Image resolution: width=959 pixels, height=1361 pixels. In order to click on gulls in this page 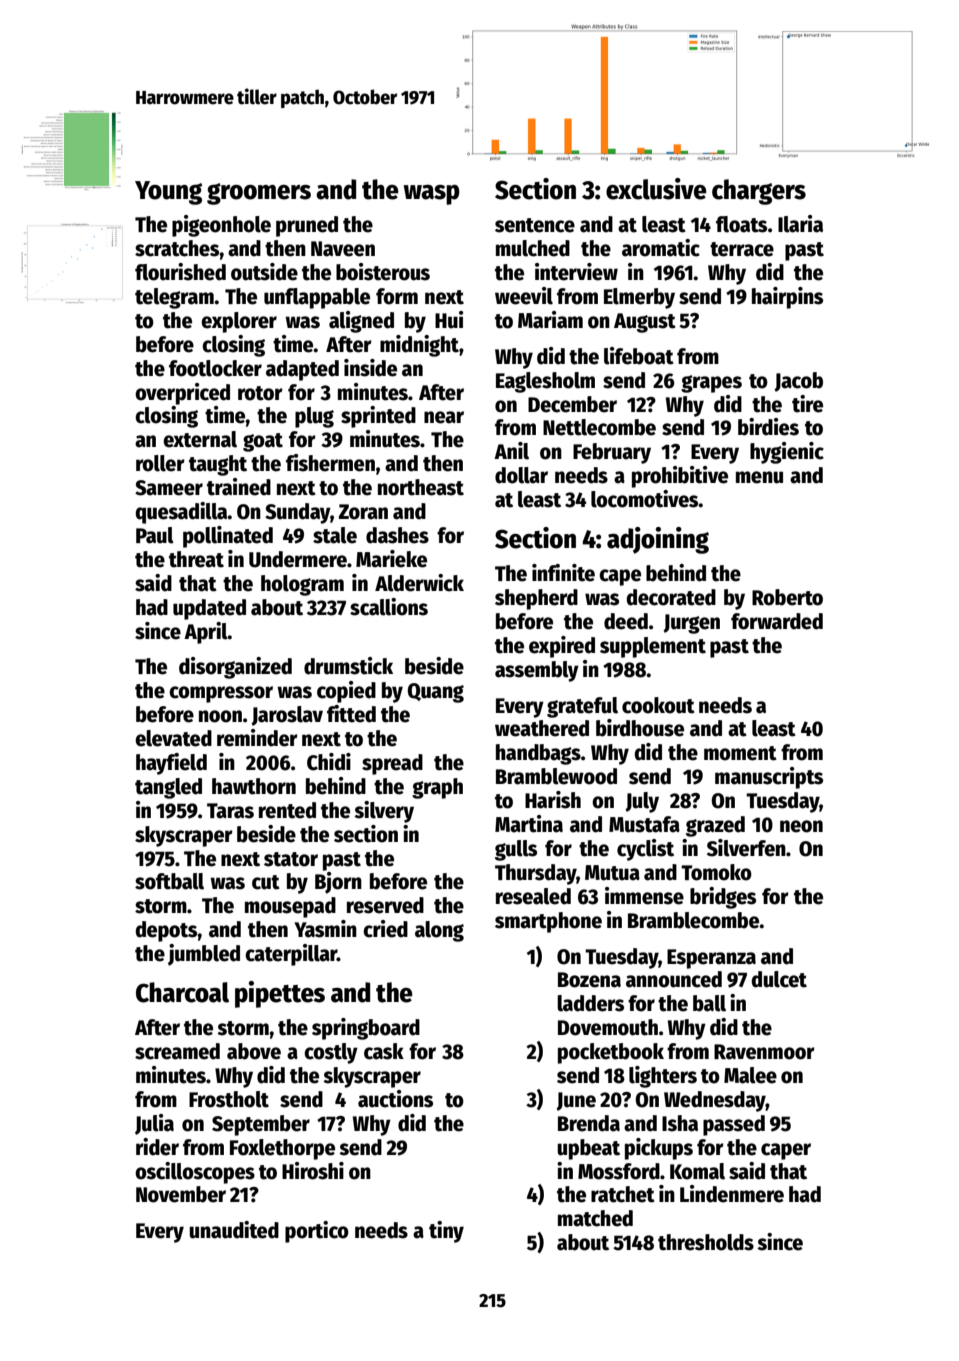, I will do `click(516, 850)`.
